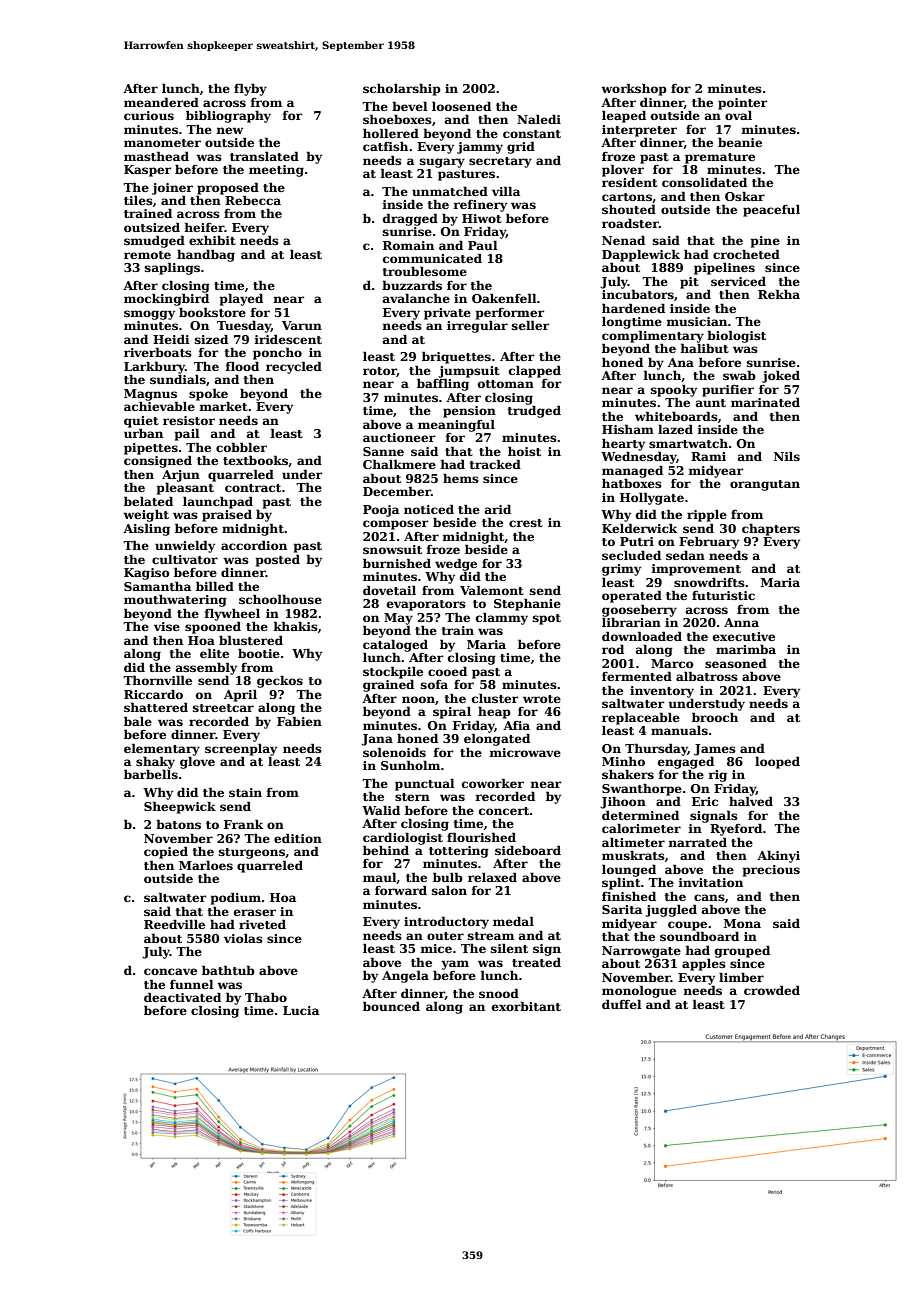 Image resolution: width=924 pixels, height=1308 pixels. What do you see at coordinates (146, 515) in the image?
I see `weight` at bounding box center [146, 515].
